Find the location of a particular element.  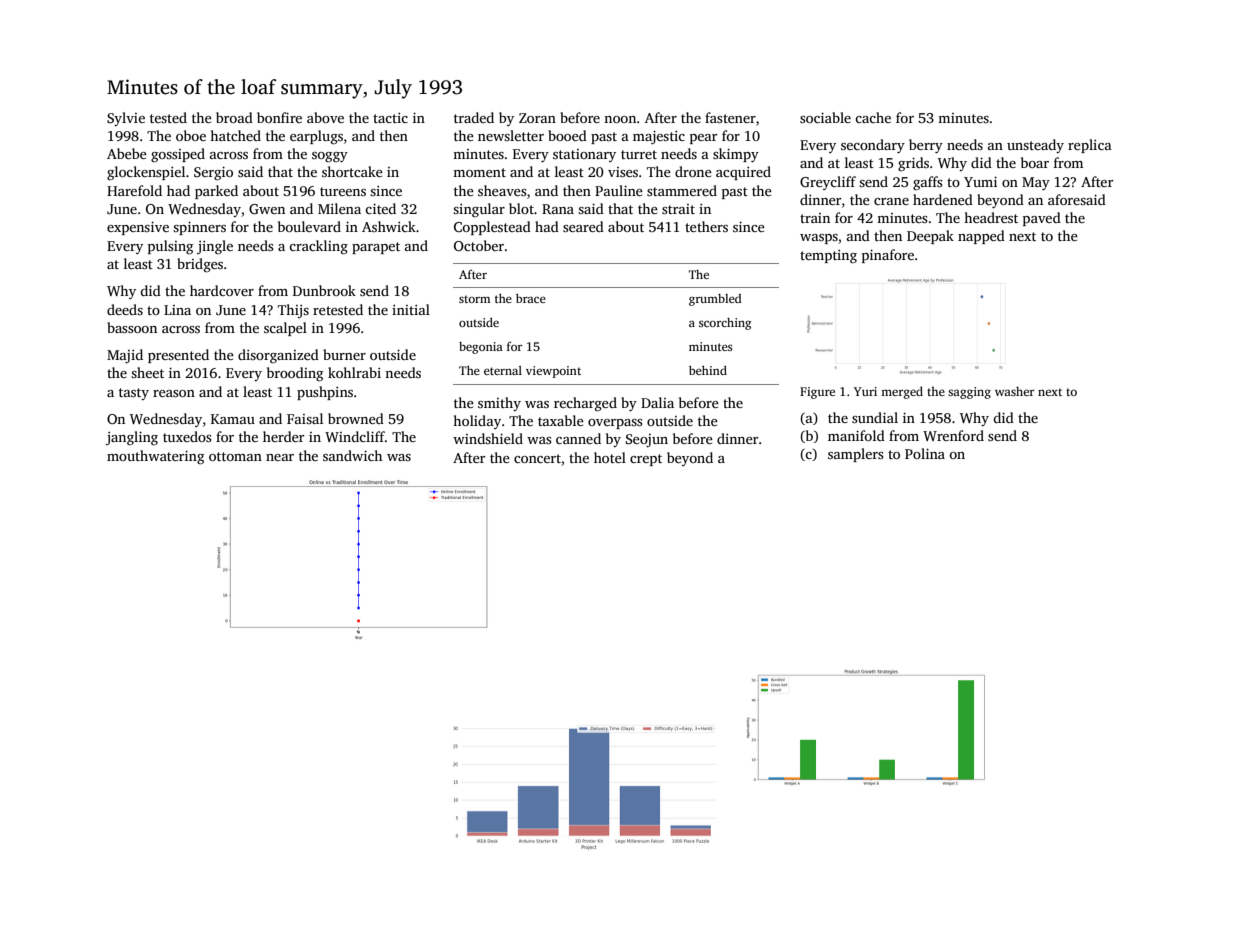

samplers is located at coordinates (856, 455).
